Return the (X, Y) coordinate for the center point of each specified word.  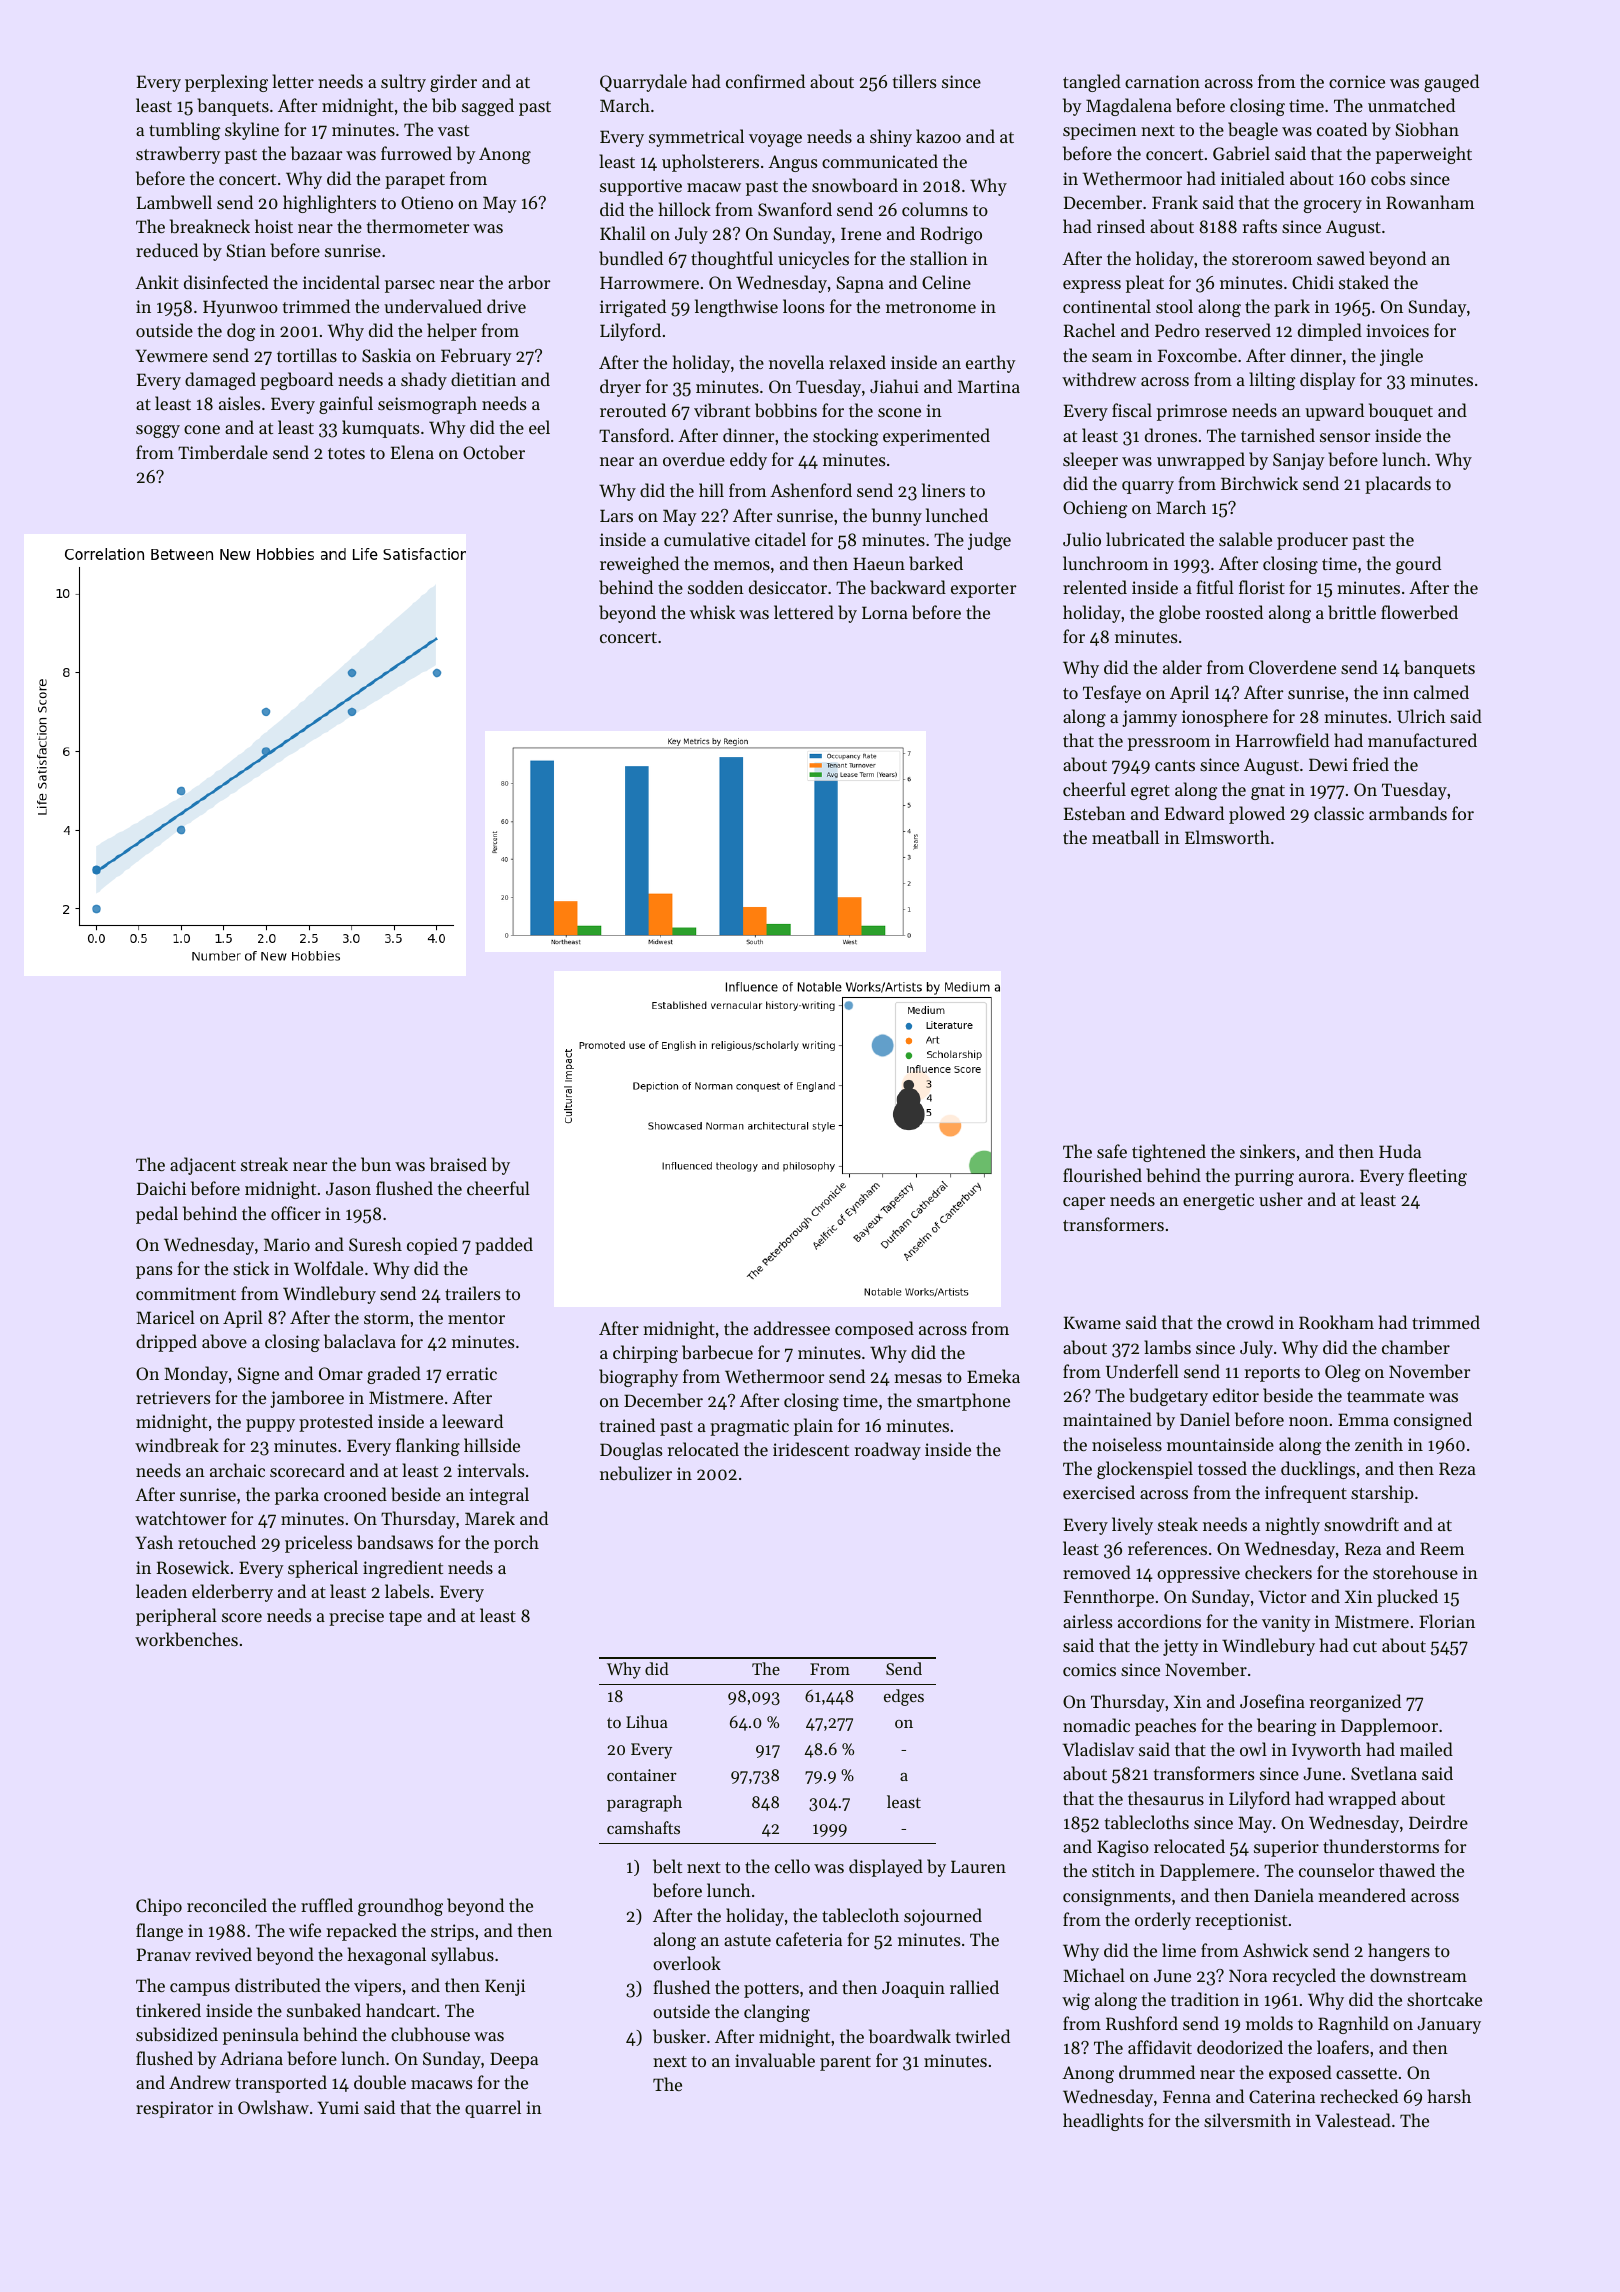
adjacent (203, 1166)
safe (1112, 1151)
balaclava (360, 1341)
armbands (1408, 813)
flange (159, 1932)
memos (742, 565)
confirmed (765, 81)
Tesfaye (1112, 694)
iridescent (811, 1449)
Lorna (885, 612)
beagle (1253, 131)
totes (346, 453)
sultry (403, 83)
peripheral (176, 1617)
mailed (1426, 1749)
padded (504, 1246)
